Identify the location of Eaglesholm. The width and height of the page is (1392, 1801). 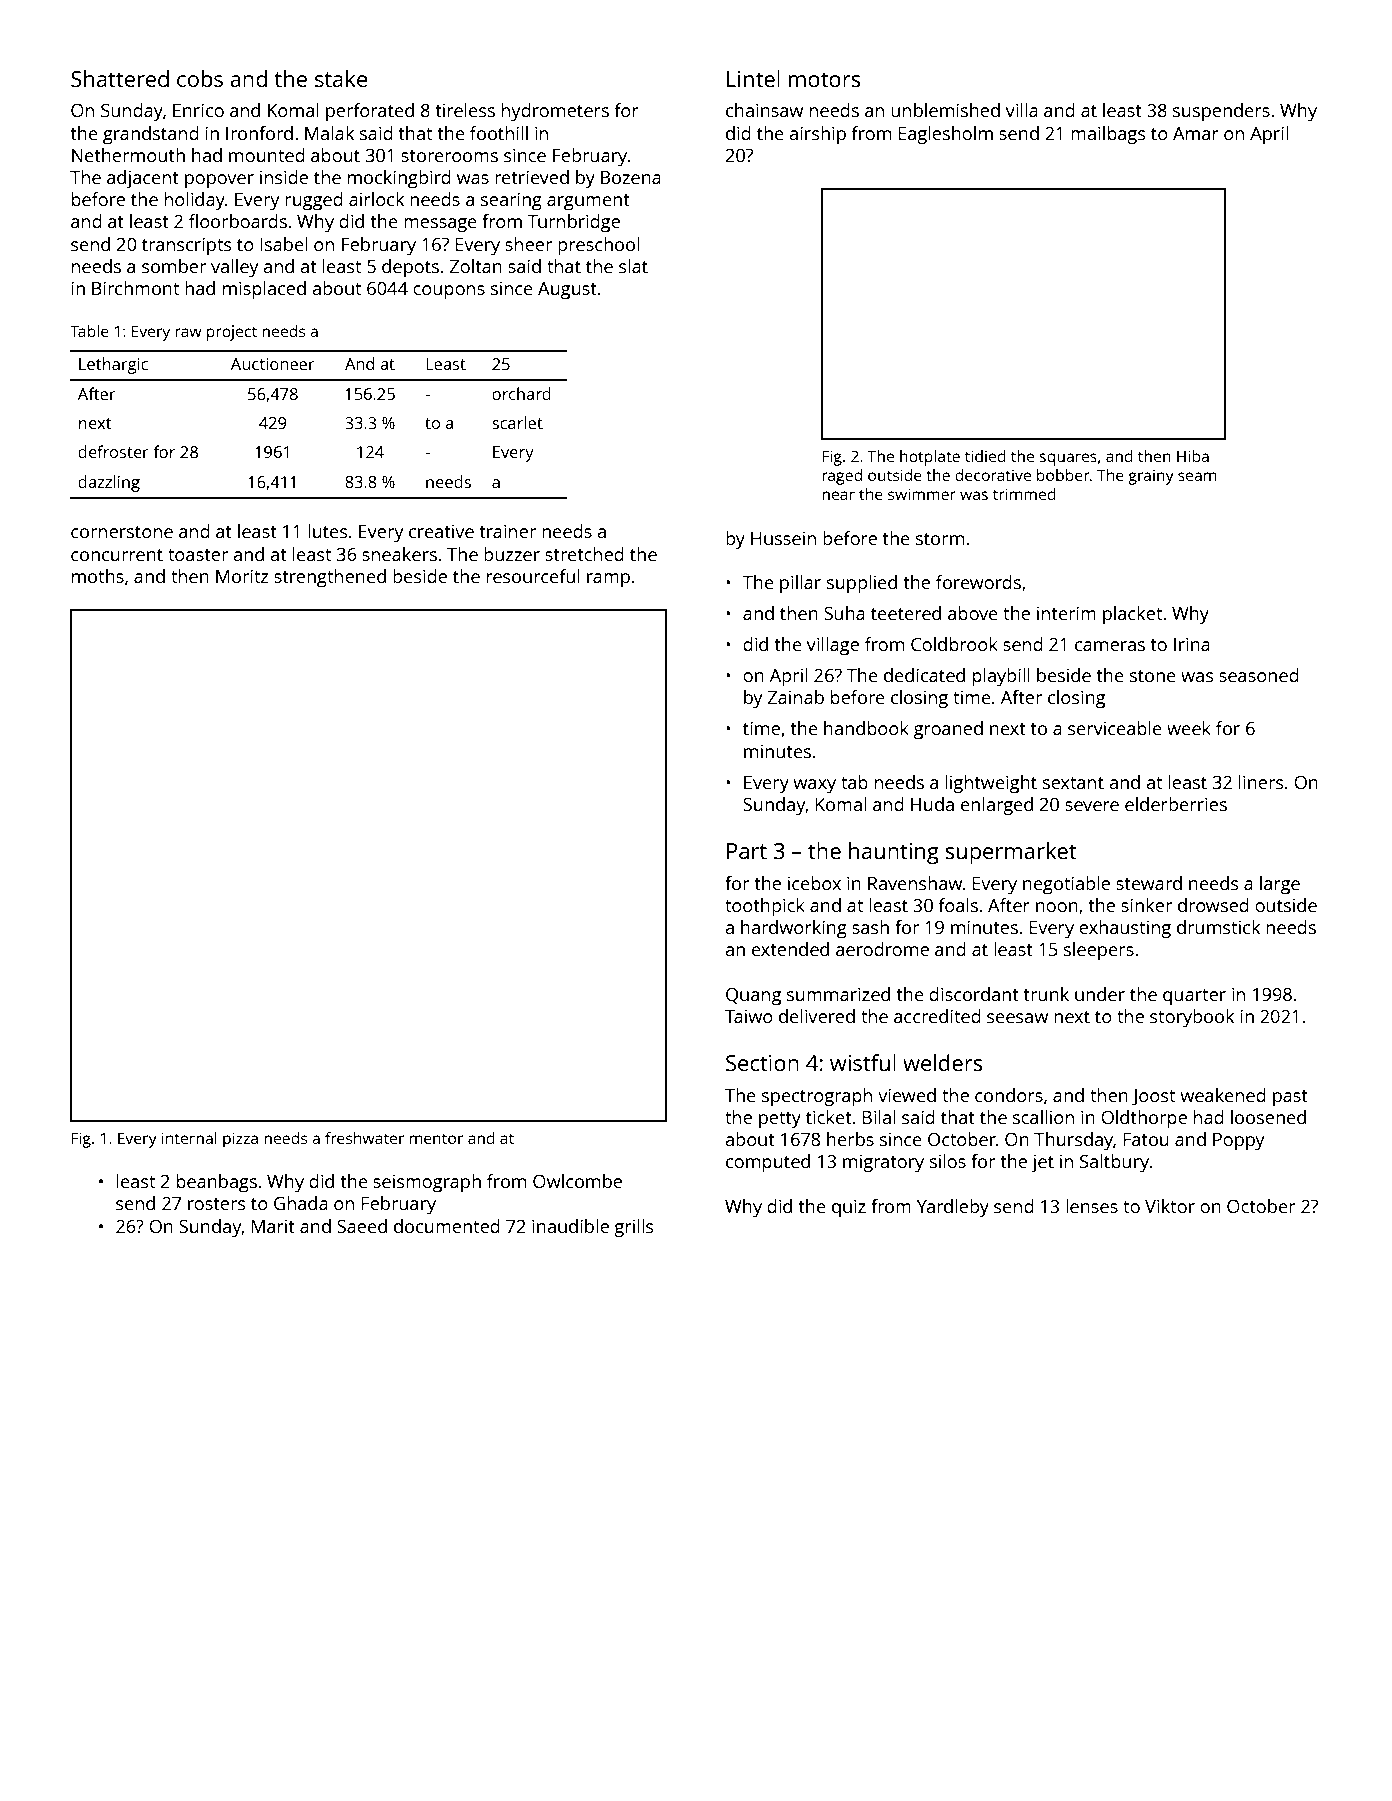
(945, 135).
